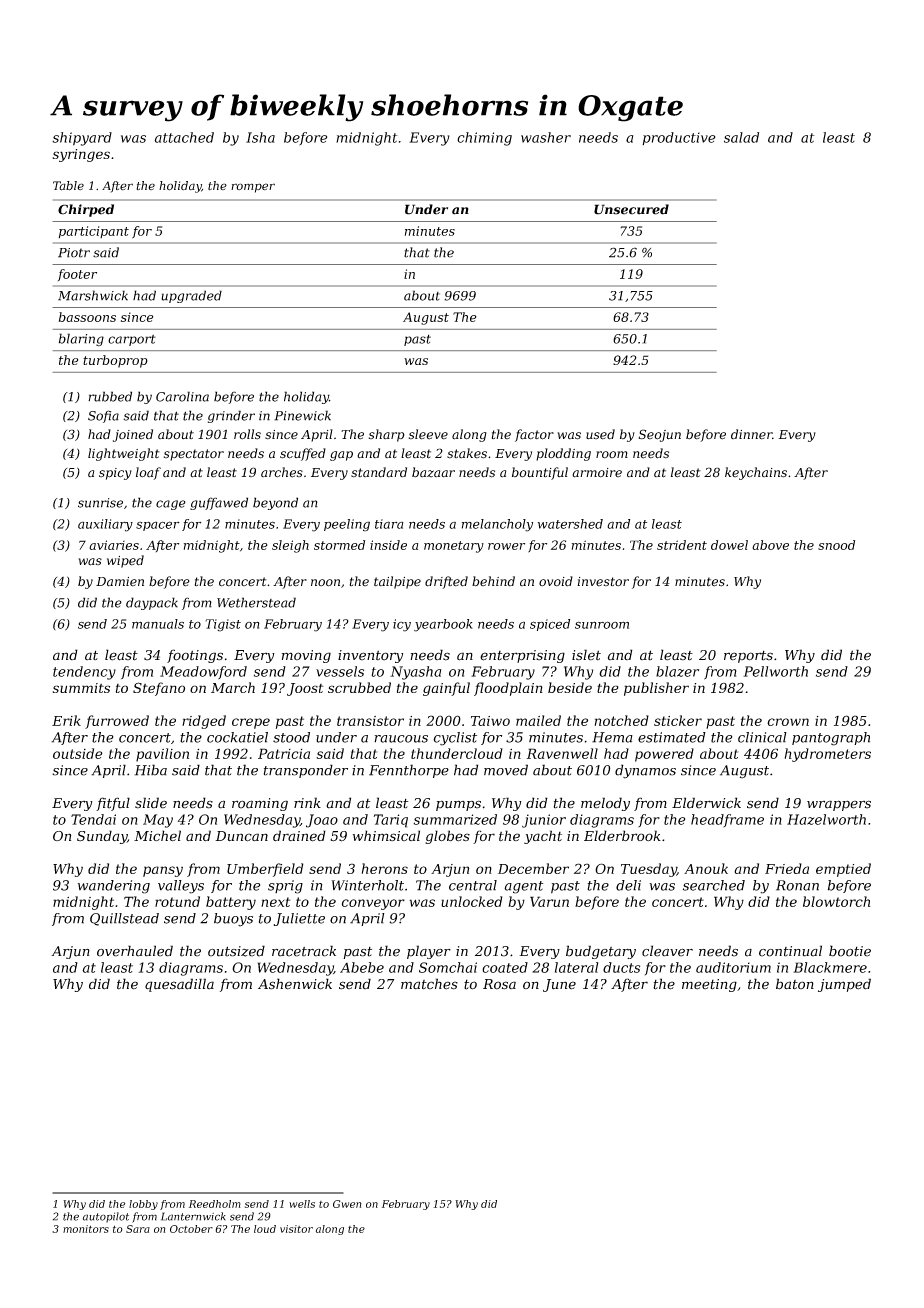 This screenshot has width=924, height=1308. Describe the element at coordinates (77, 275) in the screenshot. I see `footer` at that location.
